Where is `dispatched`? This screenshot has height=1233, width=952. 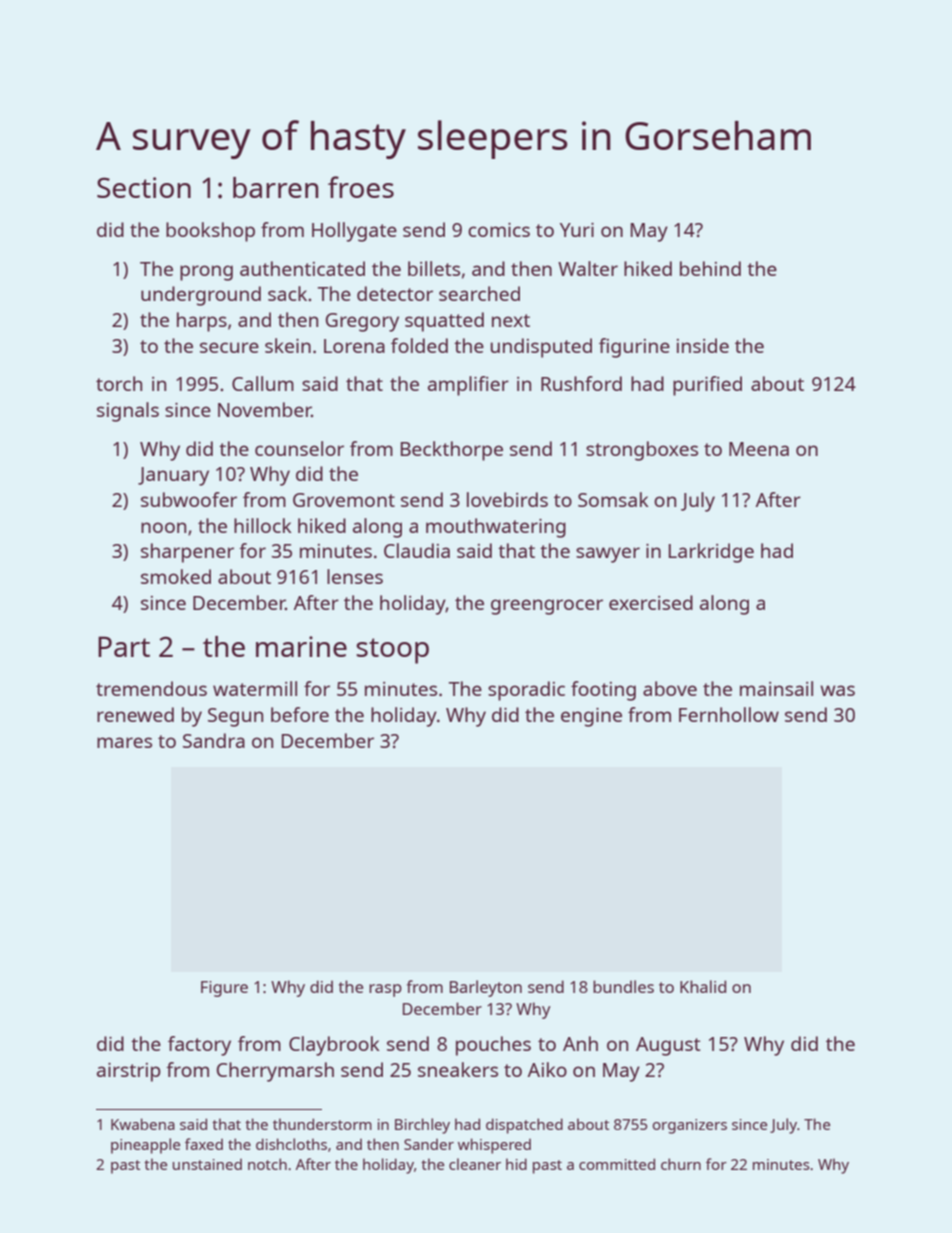
dispatched is located at coordinates (524, 1126).
